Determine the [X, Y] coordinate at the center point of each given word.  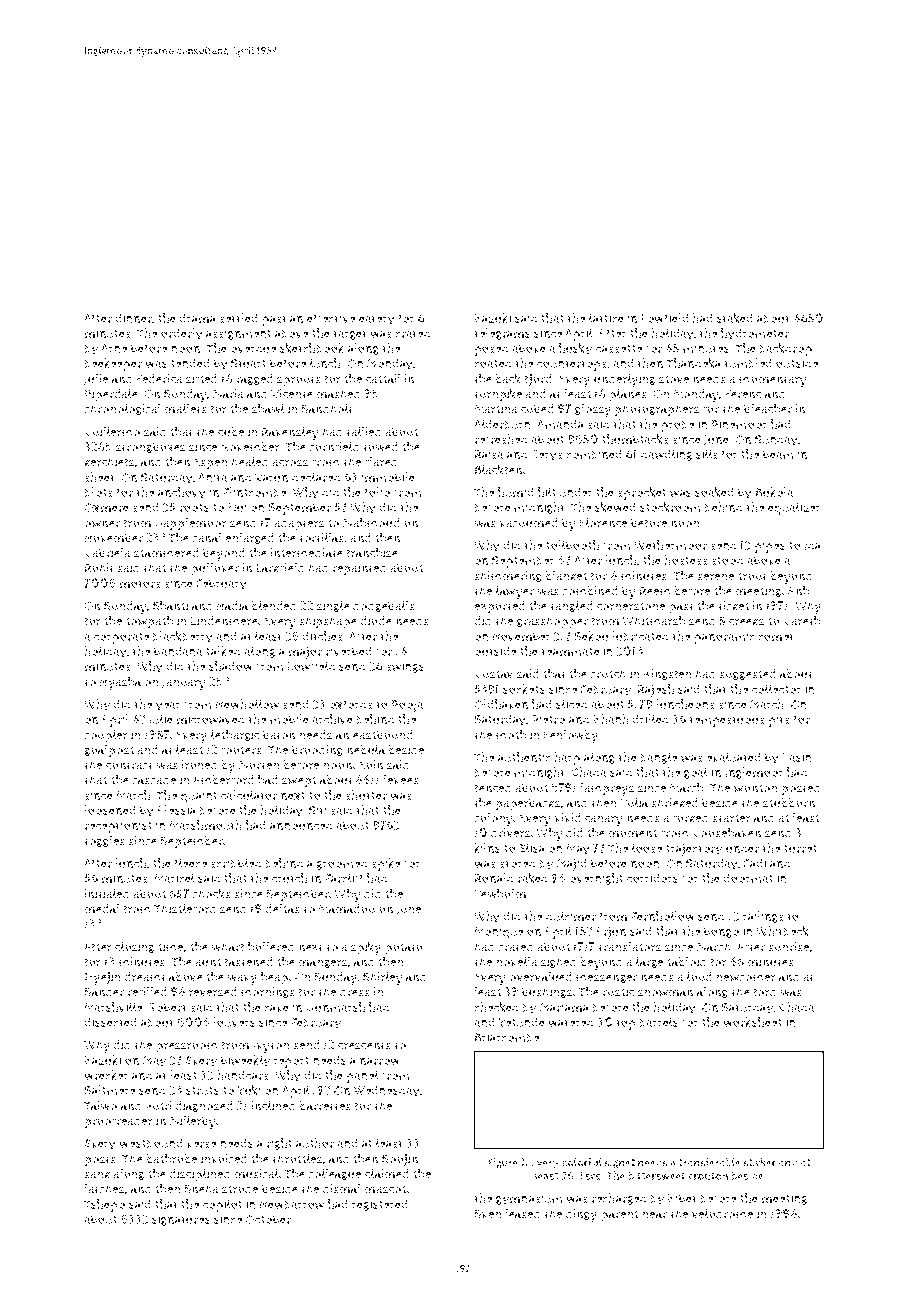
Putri [158, 1106]
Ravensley [290, 433]
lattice [606, 318]
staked [735, 318]
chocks [211, 893]
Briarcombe [507, 1037]
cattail [383, 378]
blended [273, 605]
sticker [759, 1162]
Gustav [493, 674]
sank [97, 1173]
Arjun [610, 932]
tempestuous [727, 721]
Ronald [494, 878]
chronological [122, 409]
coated [492, 363]
